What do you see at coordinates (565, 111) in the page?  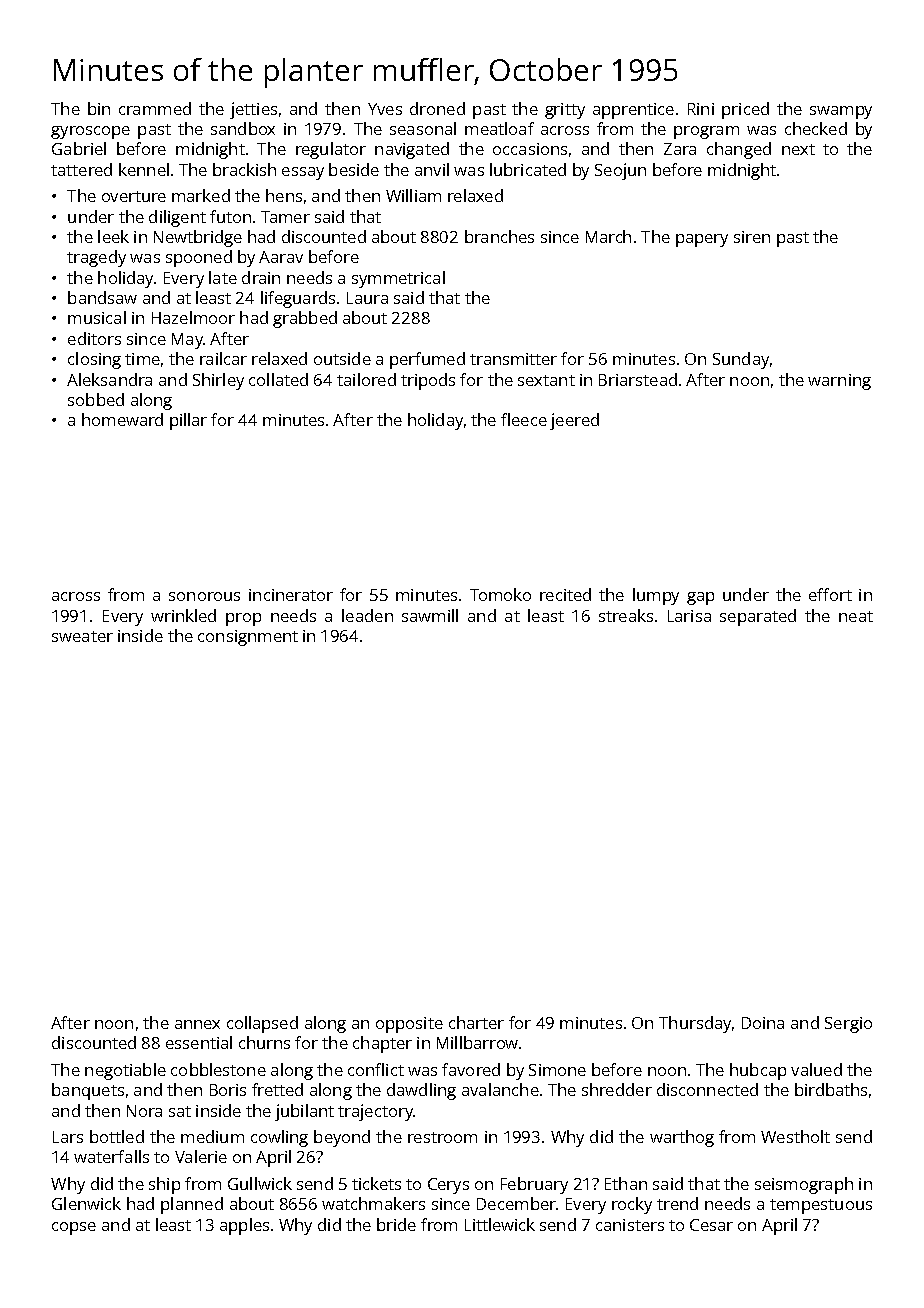 I see `gritty` at bounding box center [565, 111].
